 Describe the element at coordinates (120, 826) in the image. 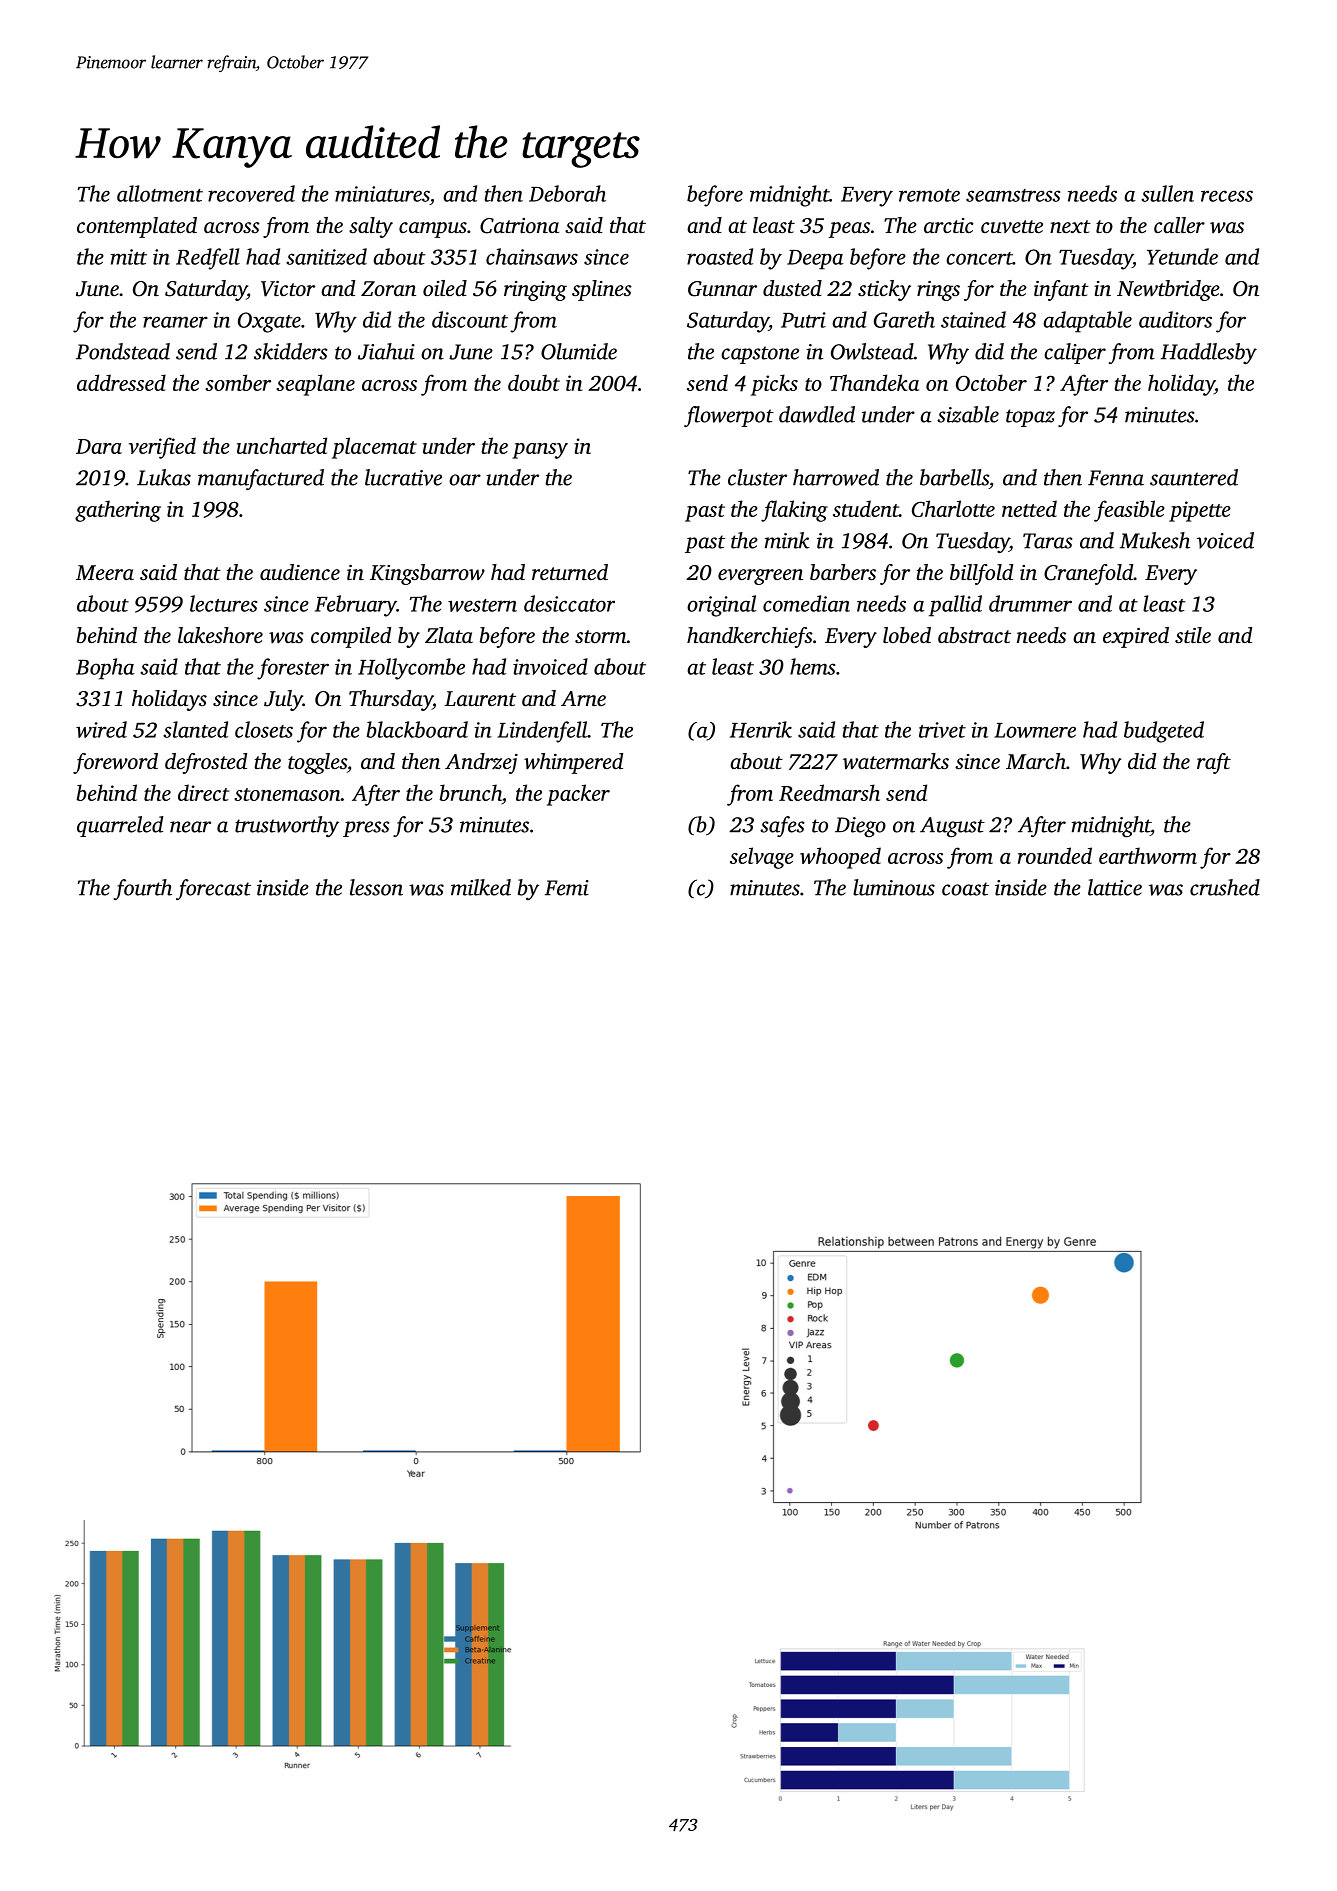

I see `quarreled` at that location.
